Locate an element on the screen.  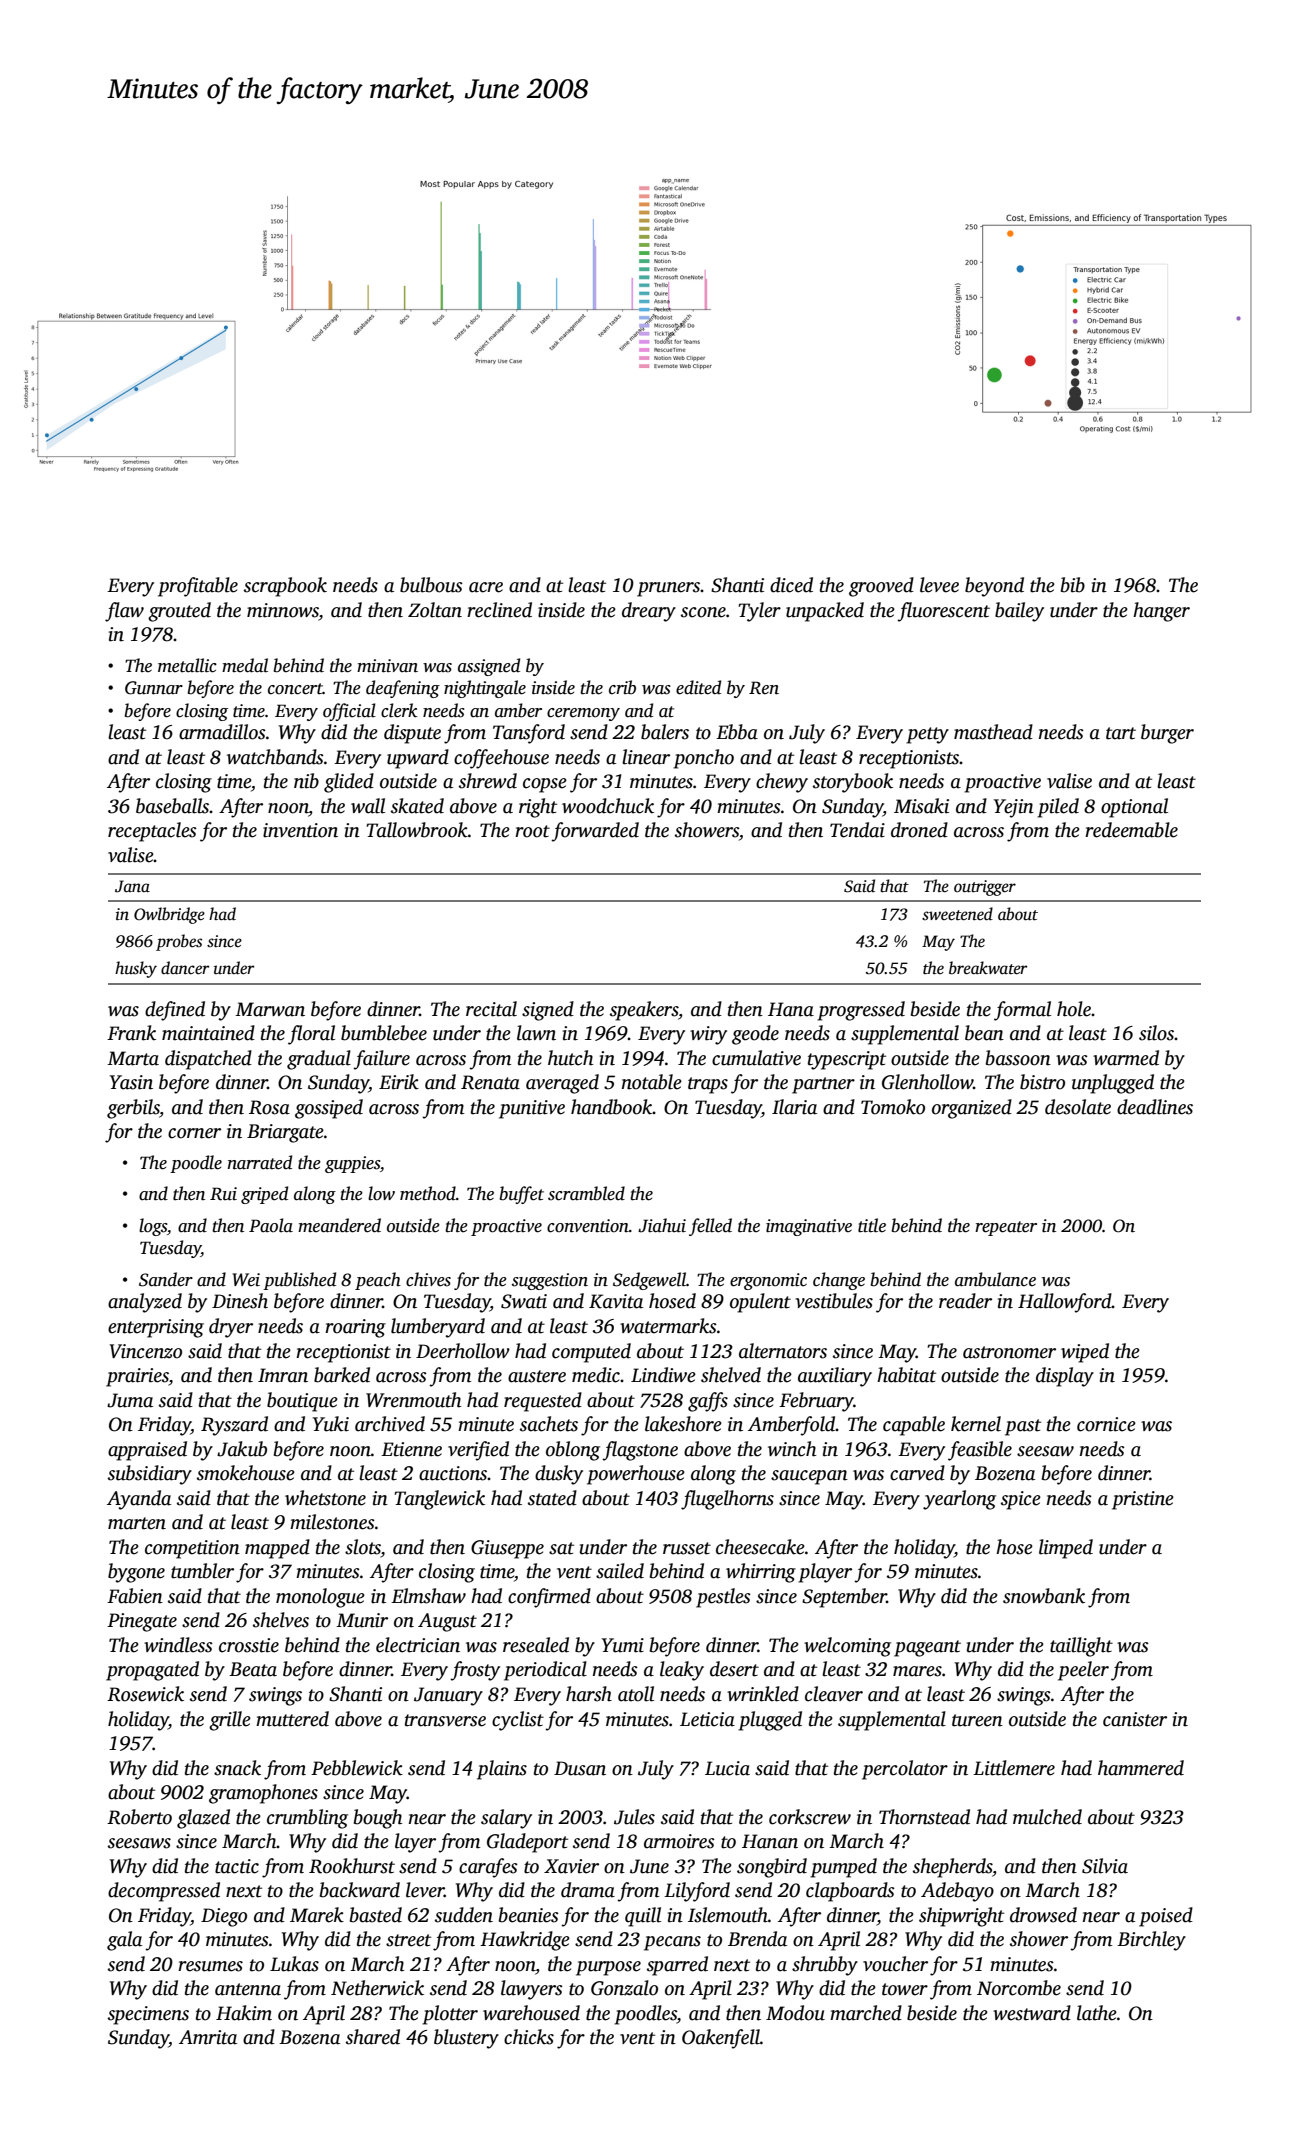
ambulance is located at coordinates (995, 1279).
